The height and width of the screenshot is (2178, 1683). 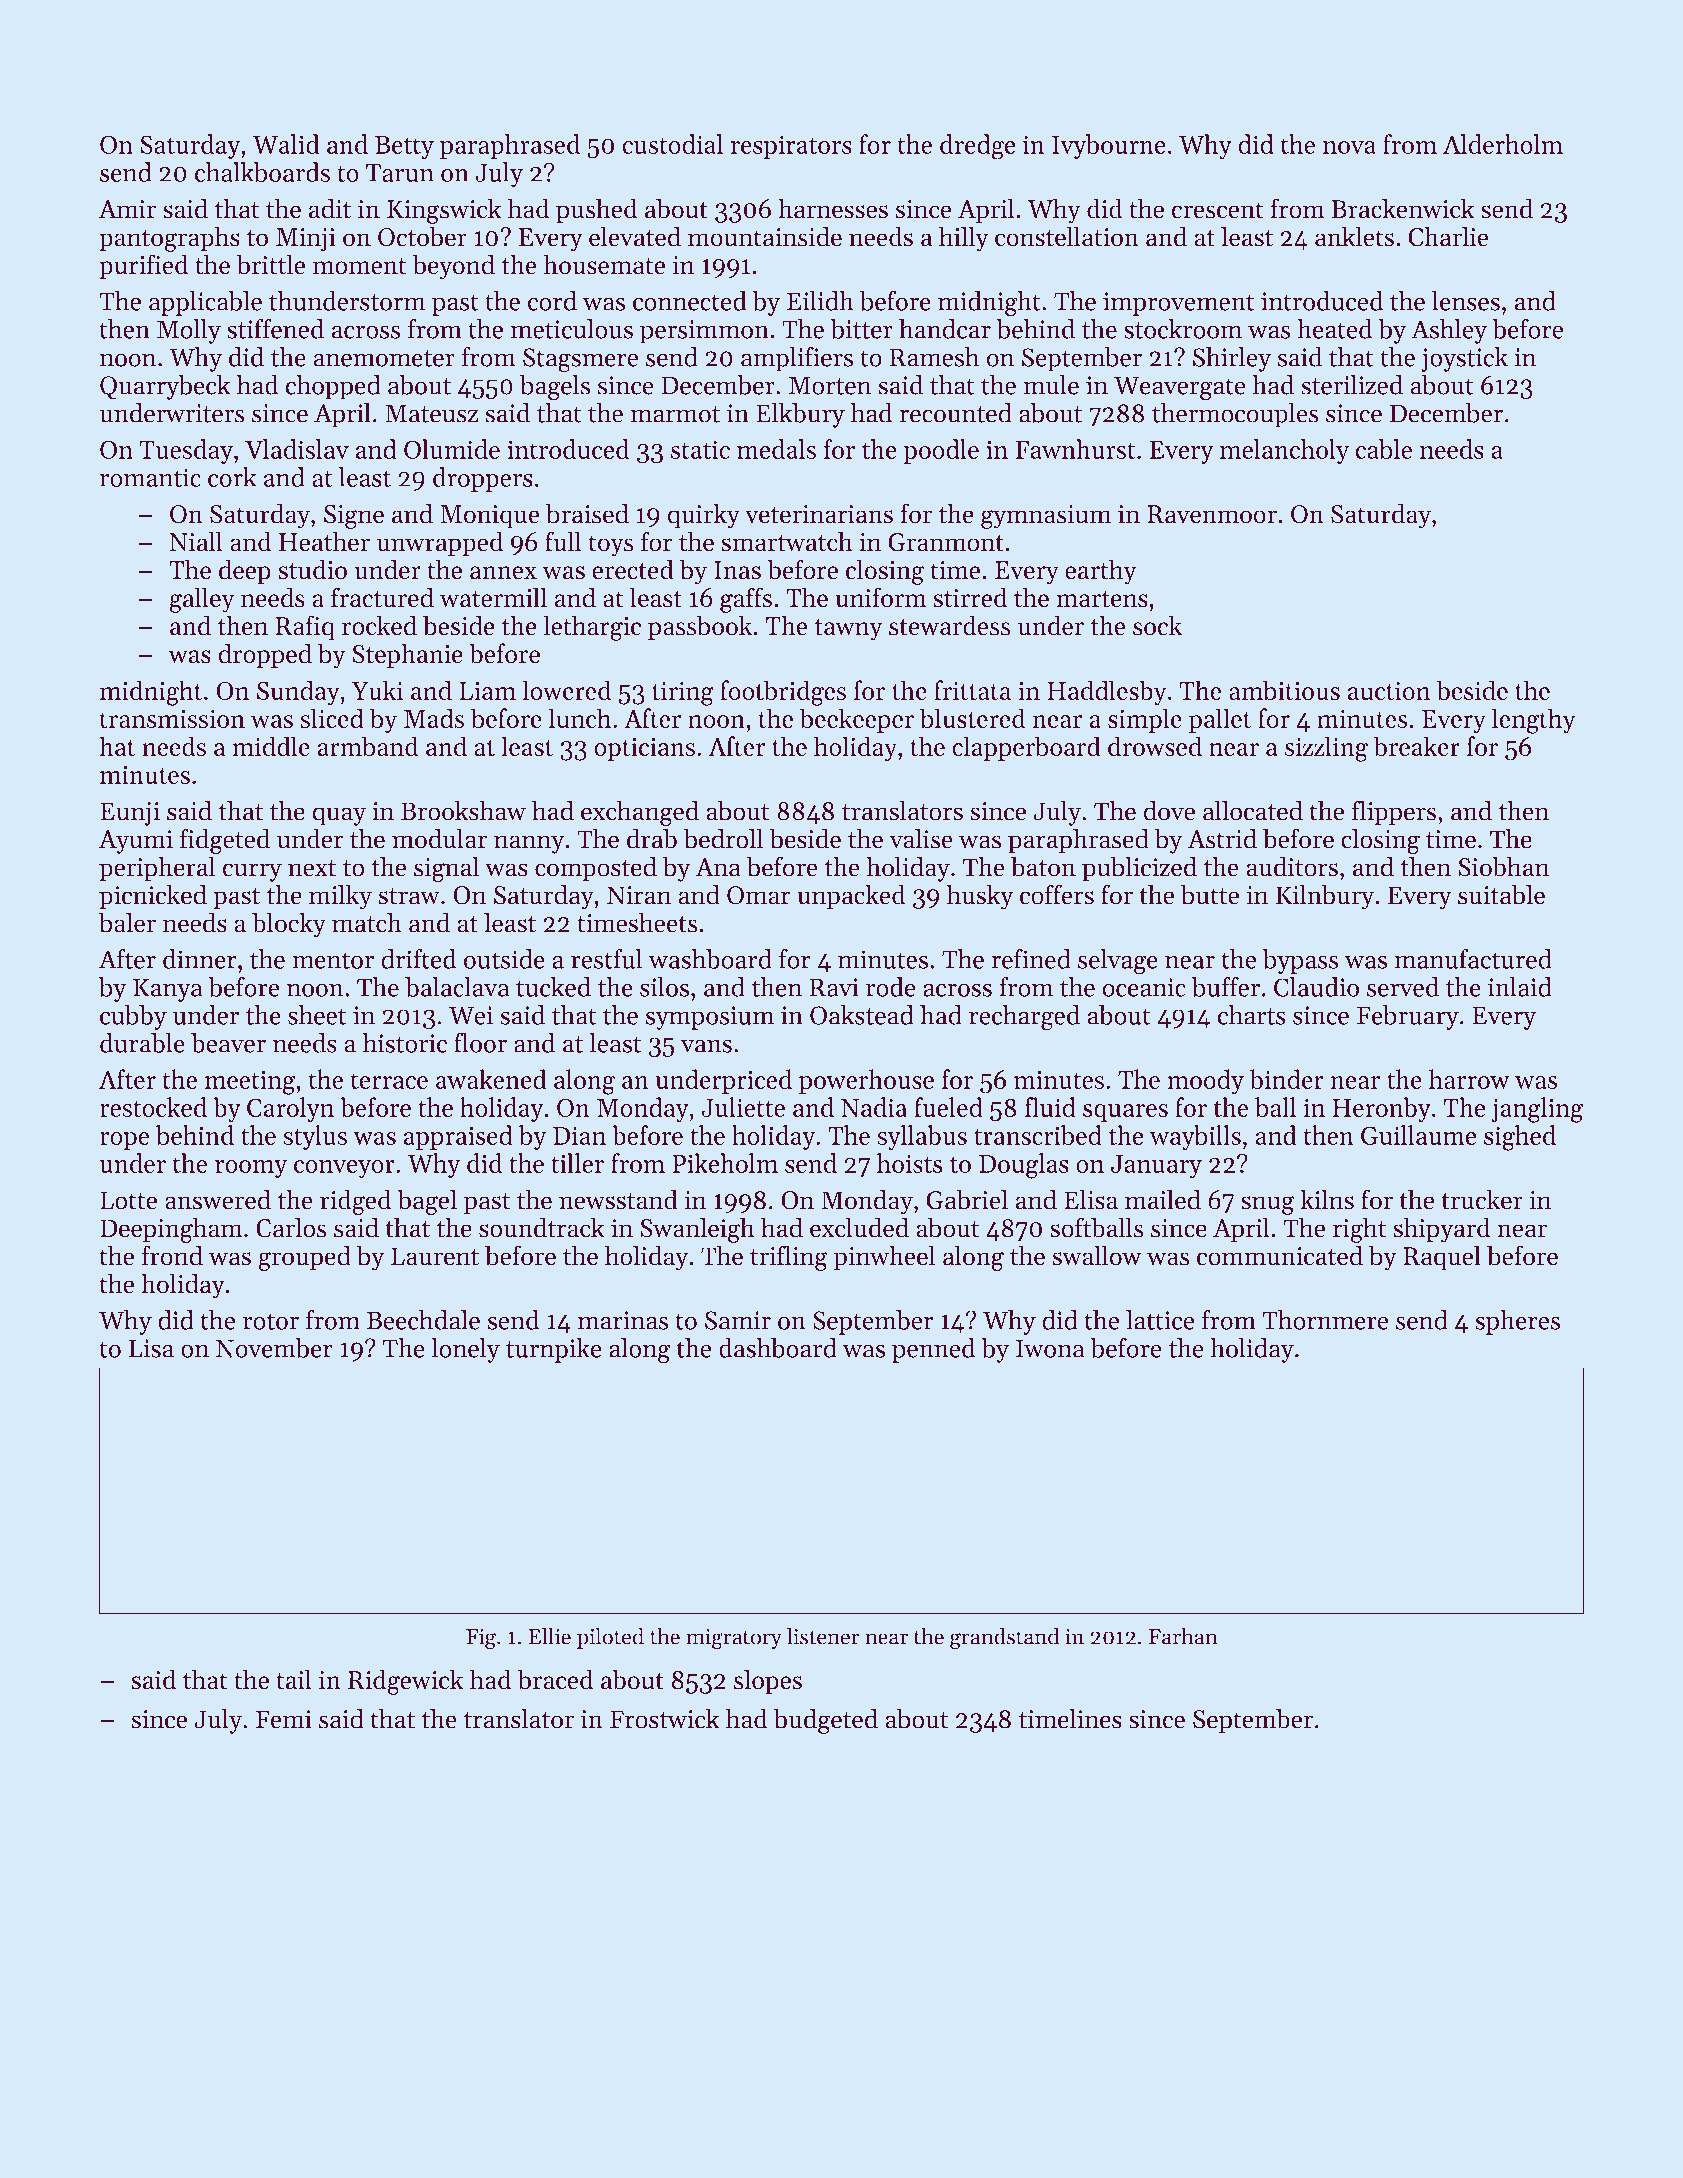 What do you see at coordinates (1520, 987) in the screenshot?
I see `inlaid` at bounding box center [1520, 987].
